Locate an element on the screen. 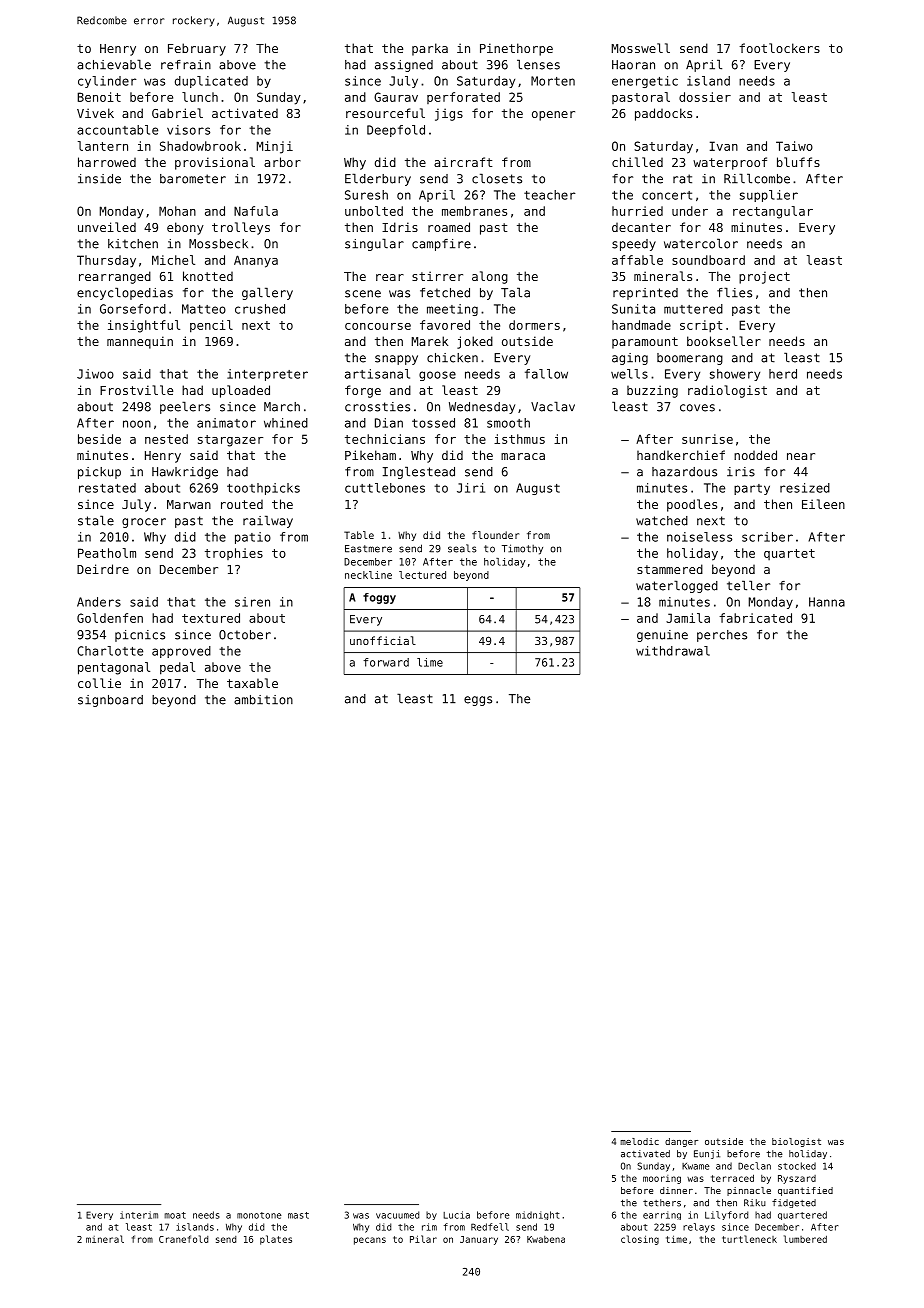  parka is located at coordinates (430, 49).
